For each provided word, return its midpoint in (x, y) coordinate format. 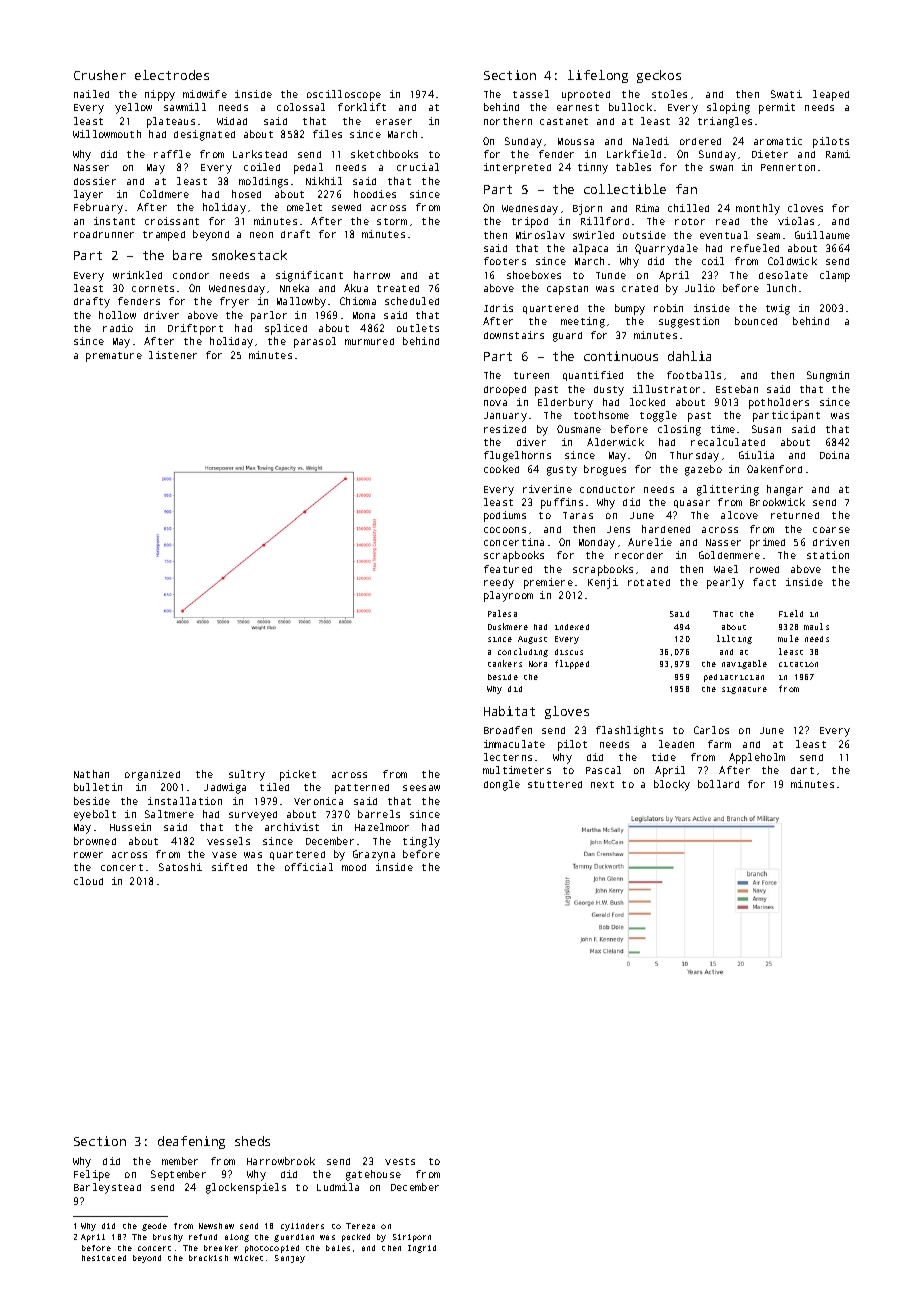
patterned (362, 789)
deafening (191, 1142)
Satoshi (180, 867)
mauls (816, 626)
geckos (659, 76)
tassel (531, 94)
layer (88, 195)
